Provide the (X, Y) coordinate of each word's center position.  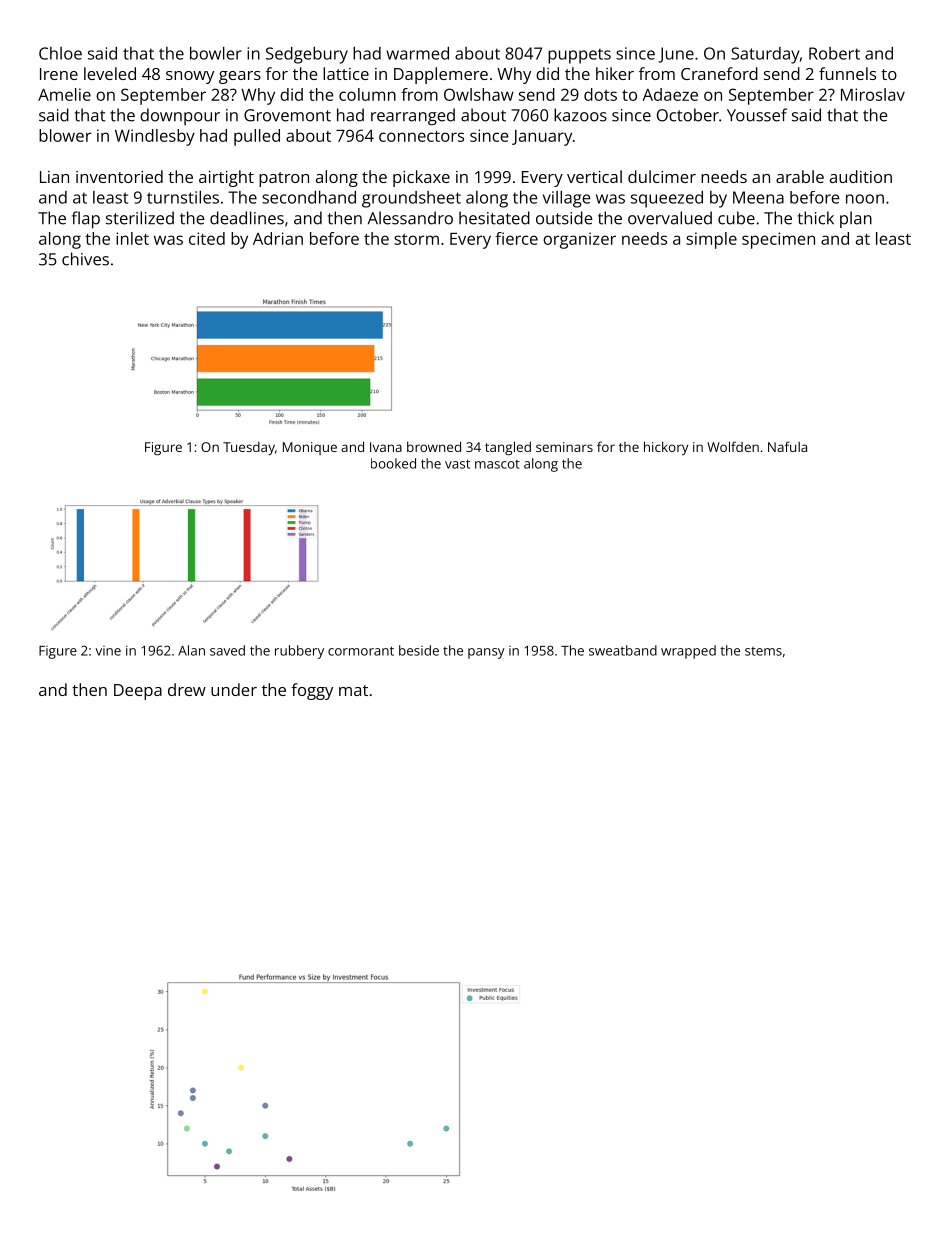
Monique (310, 448)
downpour (180, 116)
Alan (191, 650)
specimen (778, 240)
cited (207, 238)
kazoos (580, 115)
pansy (486, 653)
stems (763, 651)
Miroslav (873, 94)
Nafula (787, 446)
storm (416, 239)
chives (85, 259)
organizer (579, 240)
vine (108, 651)
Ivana (386, 447)
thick (816, 218)
